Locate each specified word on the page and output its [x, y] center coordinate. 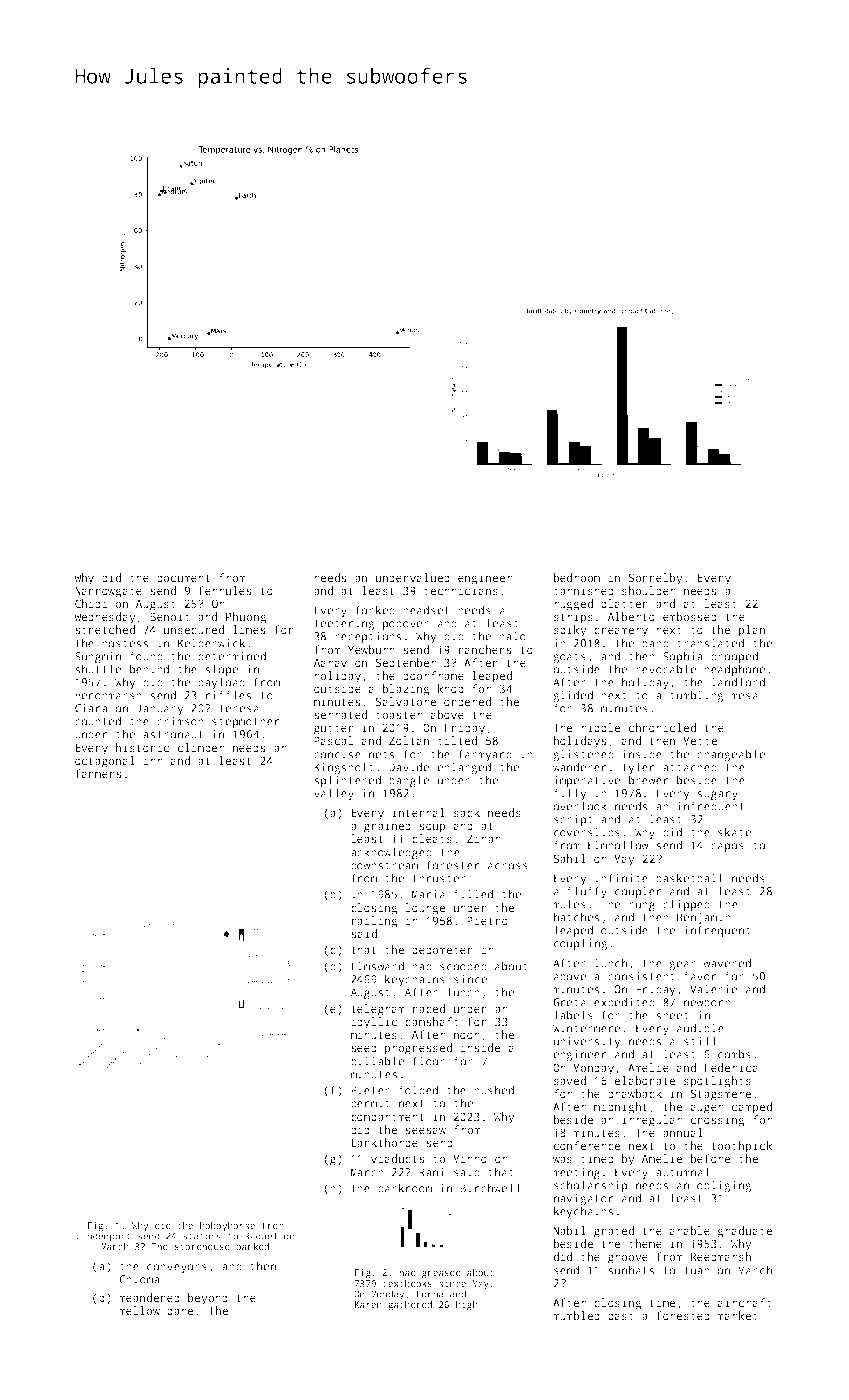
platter [624, 605]
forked [375, 610]
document [183, 577]
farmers [98, 773]
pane [180, 1313]
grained [387, 827]
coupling [581, 944]
